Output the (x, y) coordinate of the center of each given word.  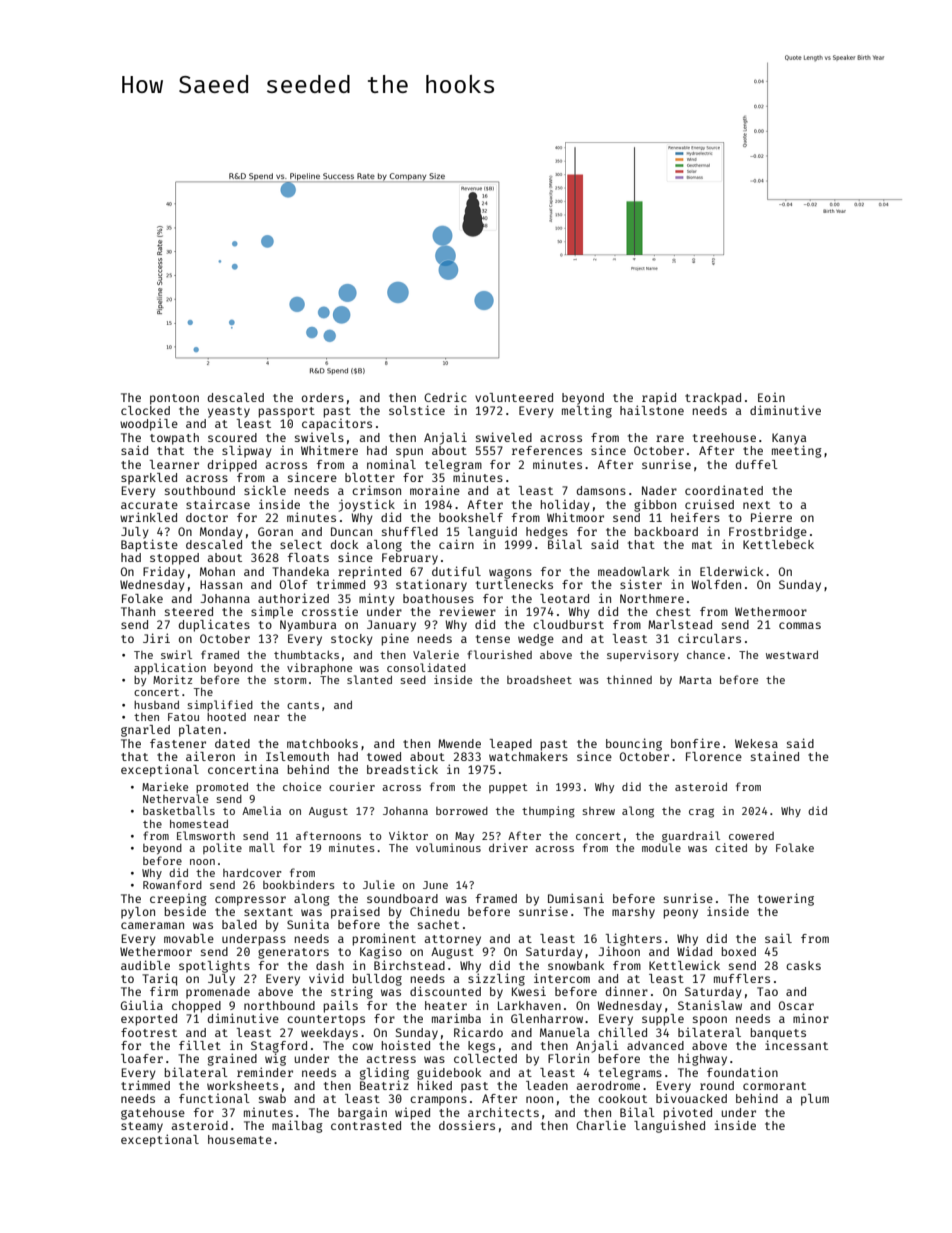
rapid (659, 398)
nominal (391, 464)
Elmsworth (206, 835)
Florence (714, 756)
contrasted (366, 1125)
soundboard (402, 898)
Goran (275, 531)
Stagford (279, 1047)
